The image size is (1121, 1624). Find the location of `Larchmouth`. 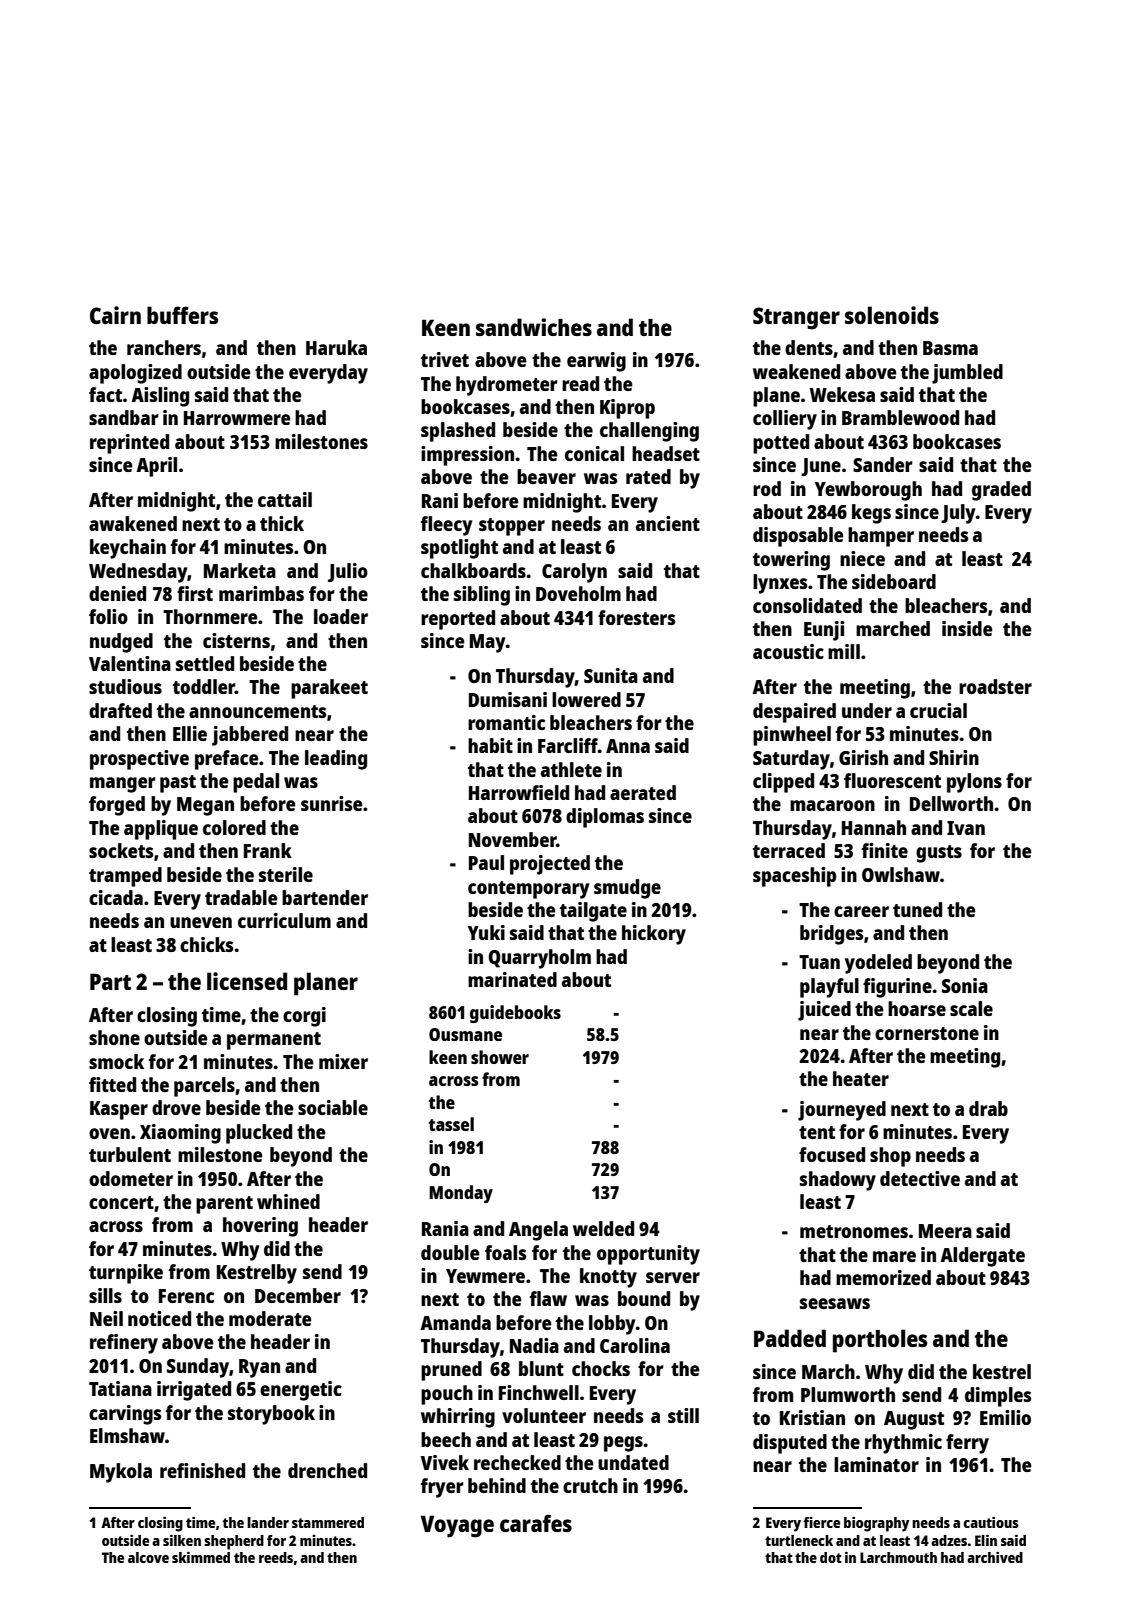

Larchmouth is located at coordinates (898, 1557).
